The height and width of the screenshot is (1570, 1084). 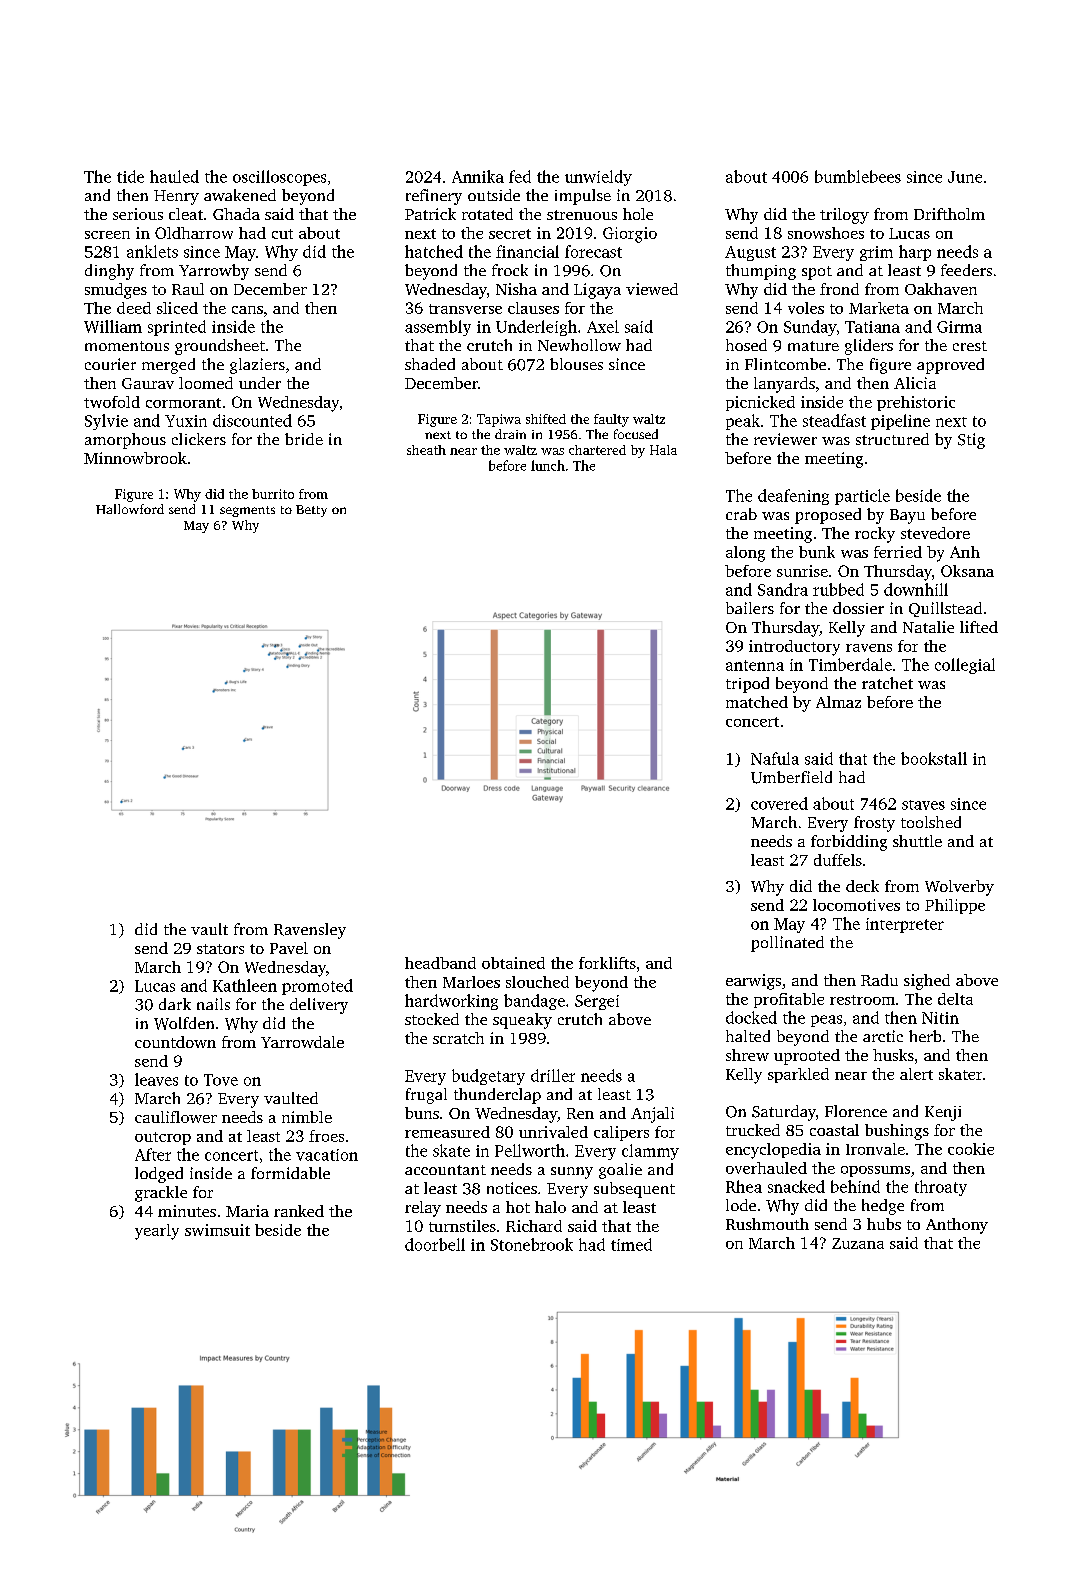 What do you see at coordinates (638, 214) in the screenshot?
I see `hole` at bounding box center [638, 214].
